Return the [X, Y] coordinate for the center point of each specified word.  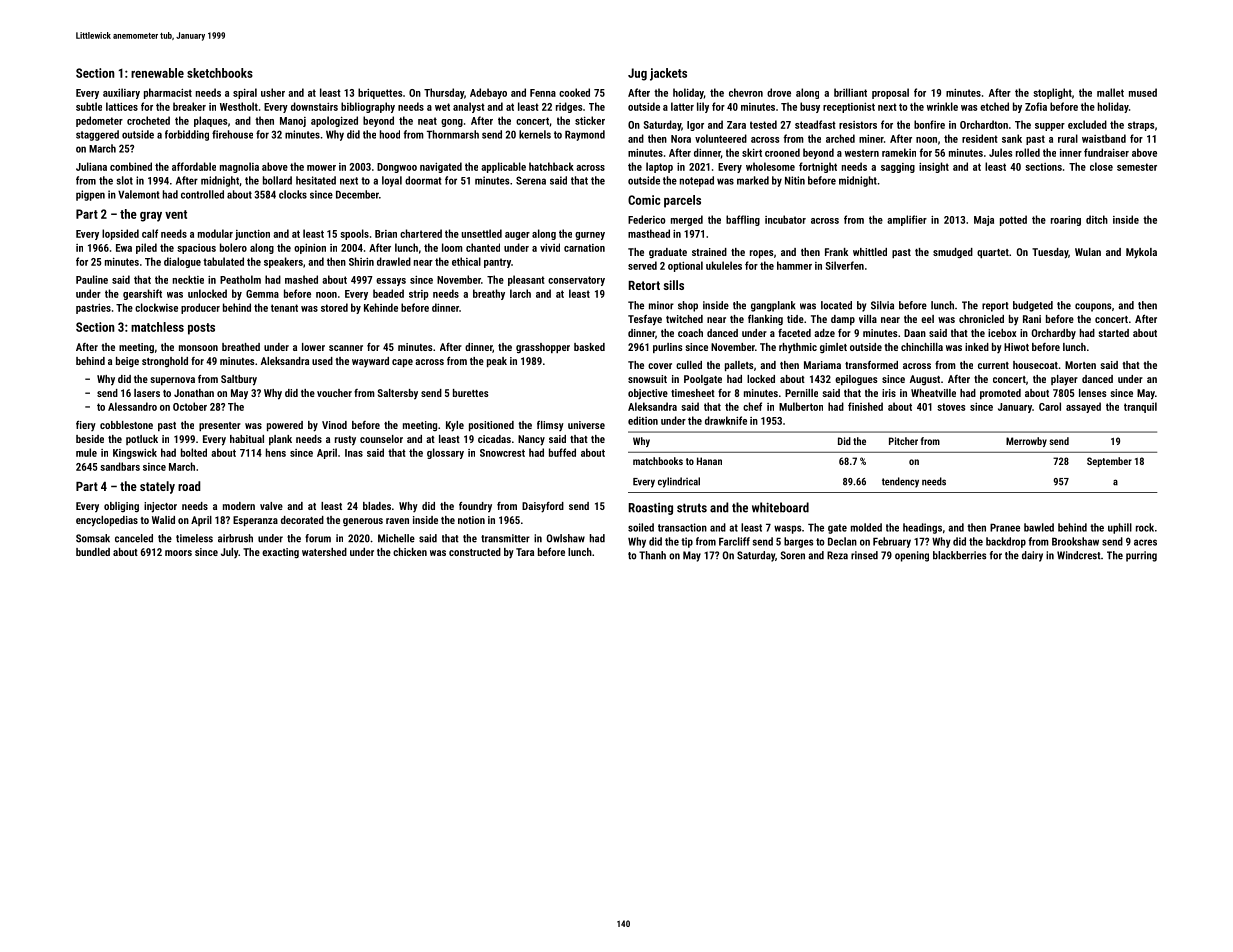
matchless [157, 327]
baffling [743, 220]
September [1109, 462]
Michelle [396, 538]
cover [660, 366]
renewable [157, 73]
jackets [668, 74]
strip [419, 295]
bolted [194, 452]
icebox [1002, 333]
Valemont [139, 194]
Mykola [1141, 253]
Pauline [92, 279]
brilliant [850, 92]
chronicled [981, 319]
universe [586, 425]
